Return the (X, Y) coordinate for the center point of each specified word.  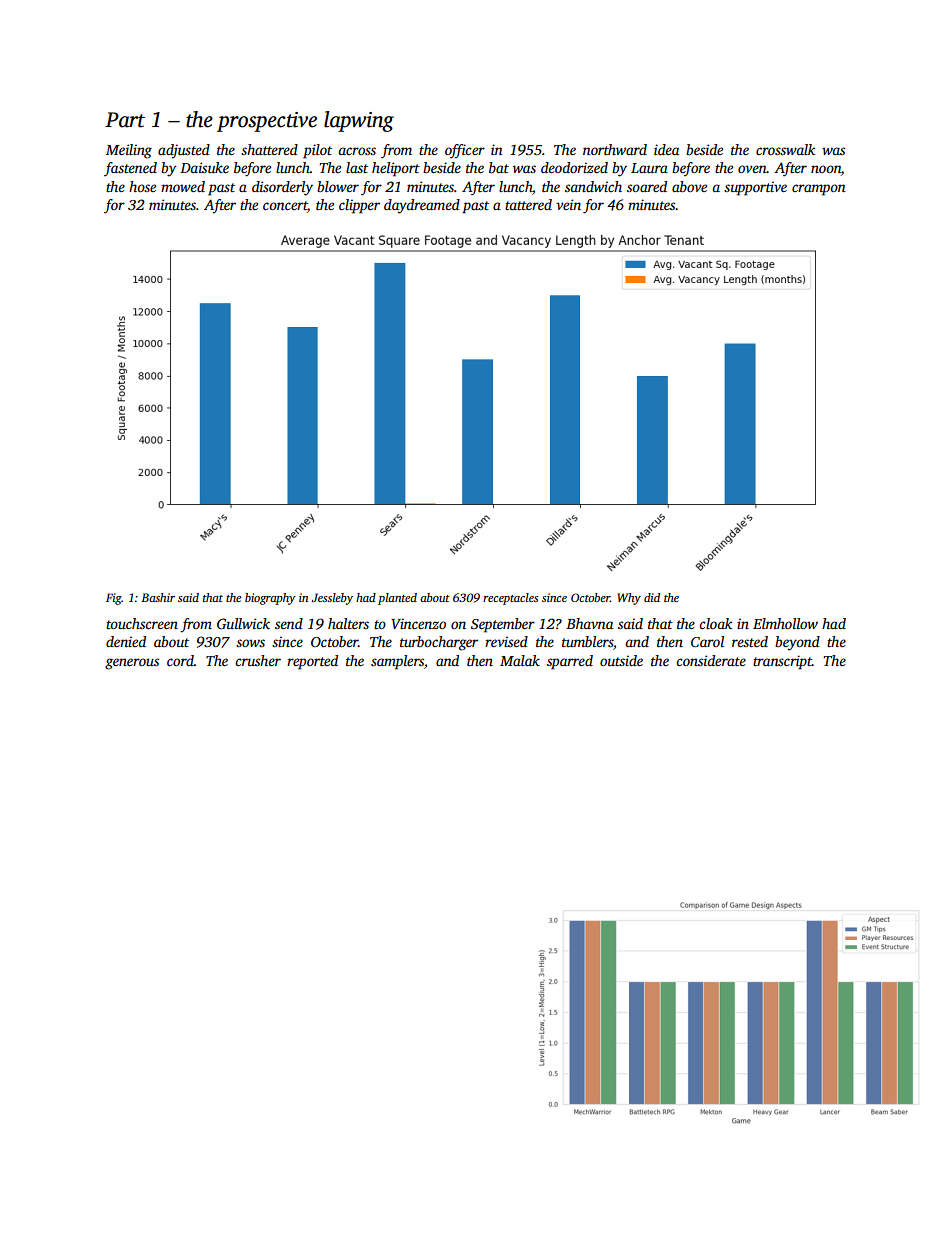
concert (285, 207)
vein (568, 204)
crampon (819, 190)
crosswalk (785, 149)
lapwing (359, 121)
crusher (258, 660)
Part (125, 120)
